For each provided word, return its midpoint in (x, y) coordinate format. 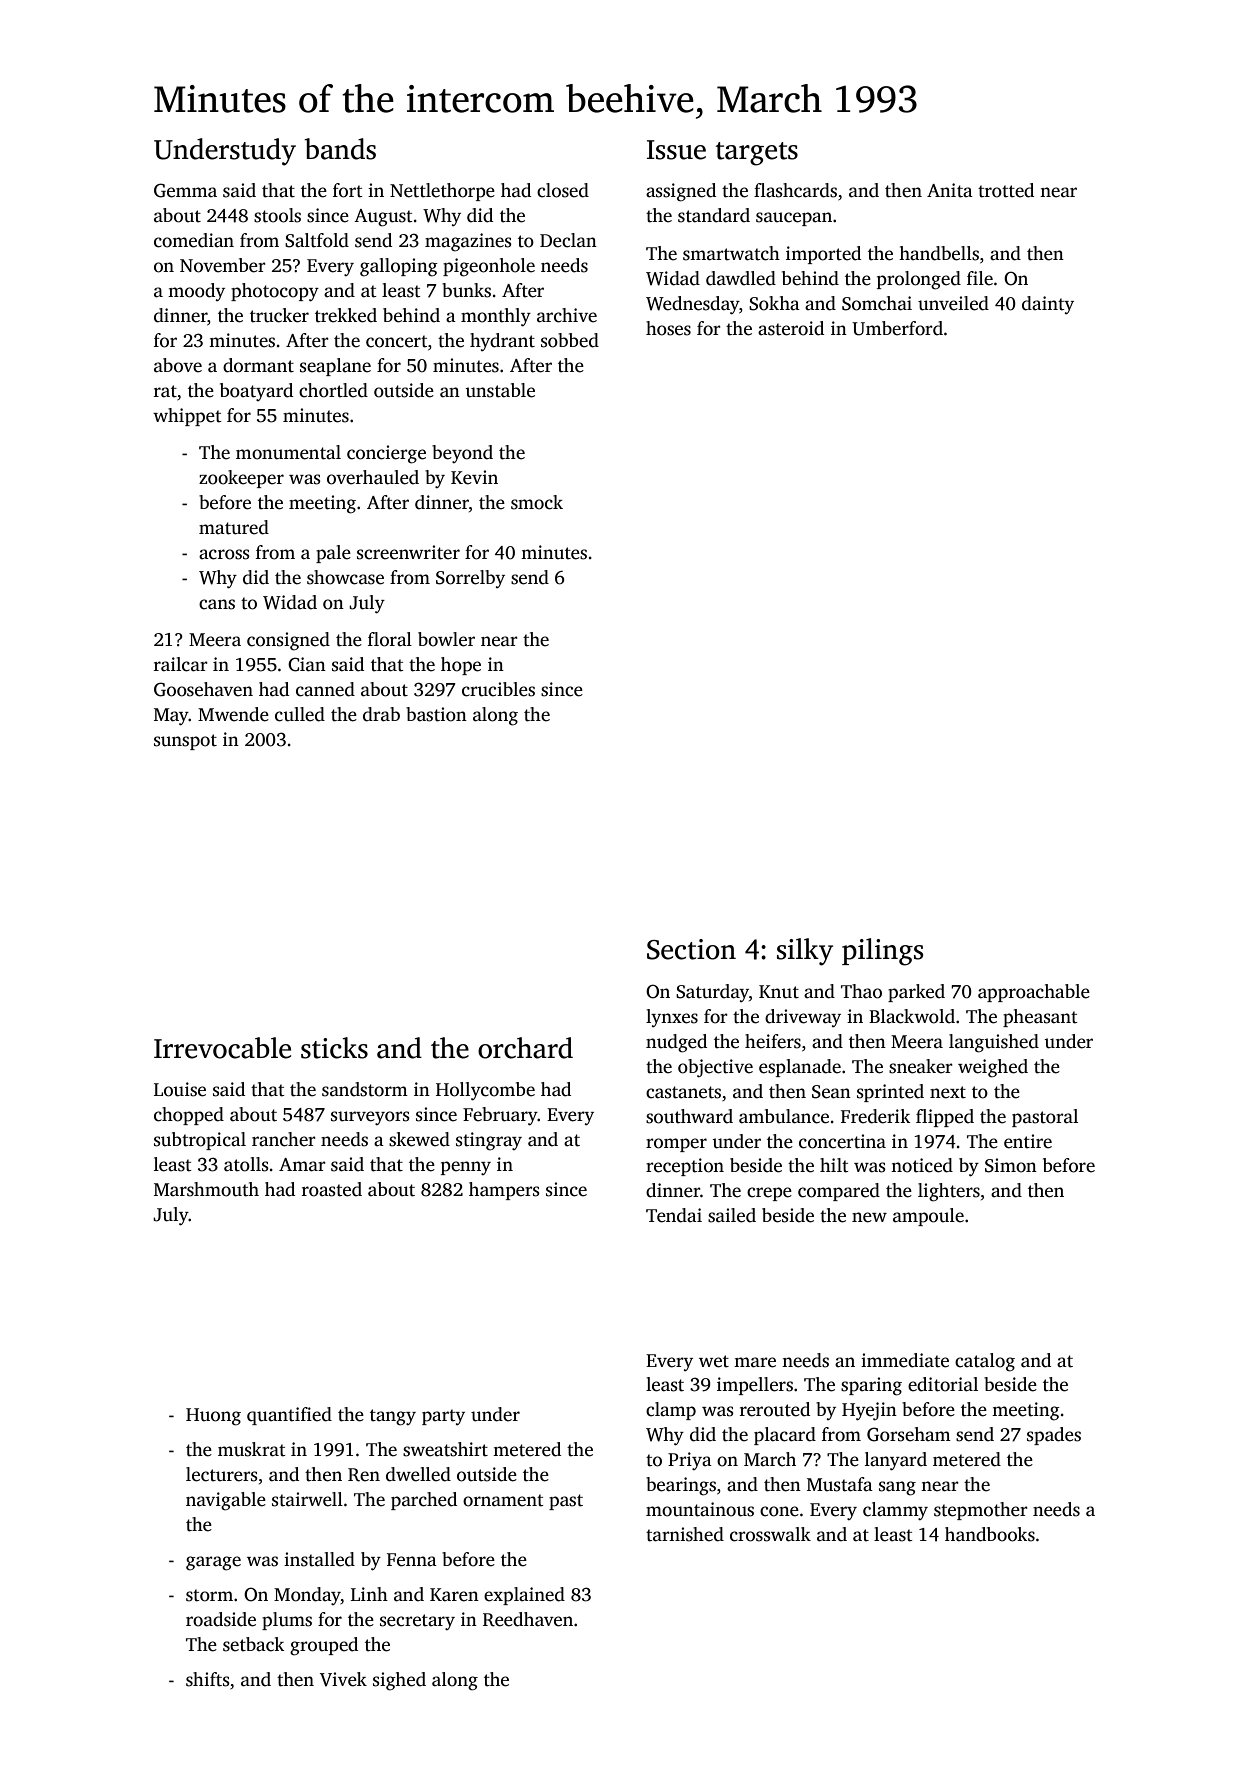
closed (563, 190)
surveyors (370, 1118)
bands (340, 149)
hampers (504, 1191)
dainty (1048, 305)
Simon (1011, 1165)
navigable (226, 1501)
